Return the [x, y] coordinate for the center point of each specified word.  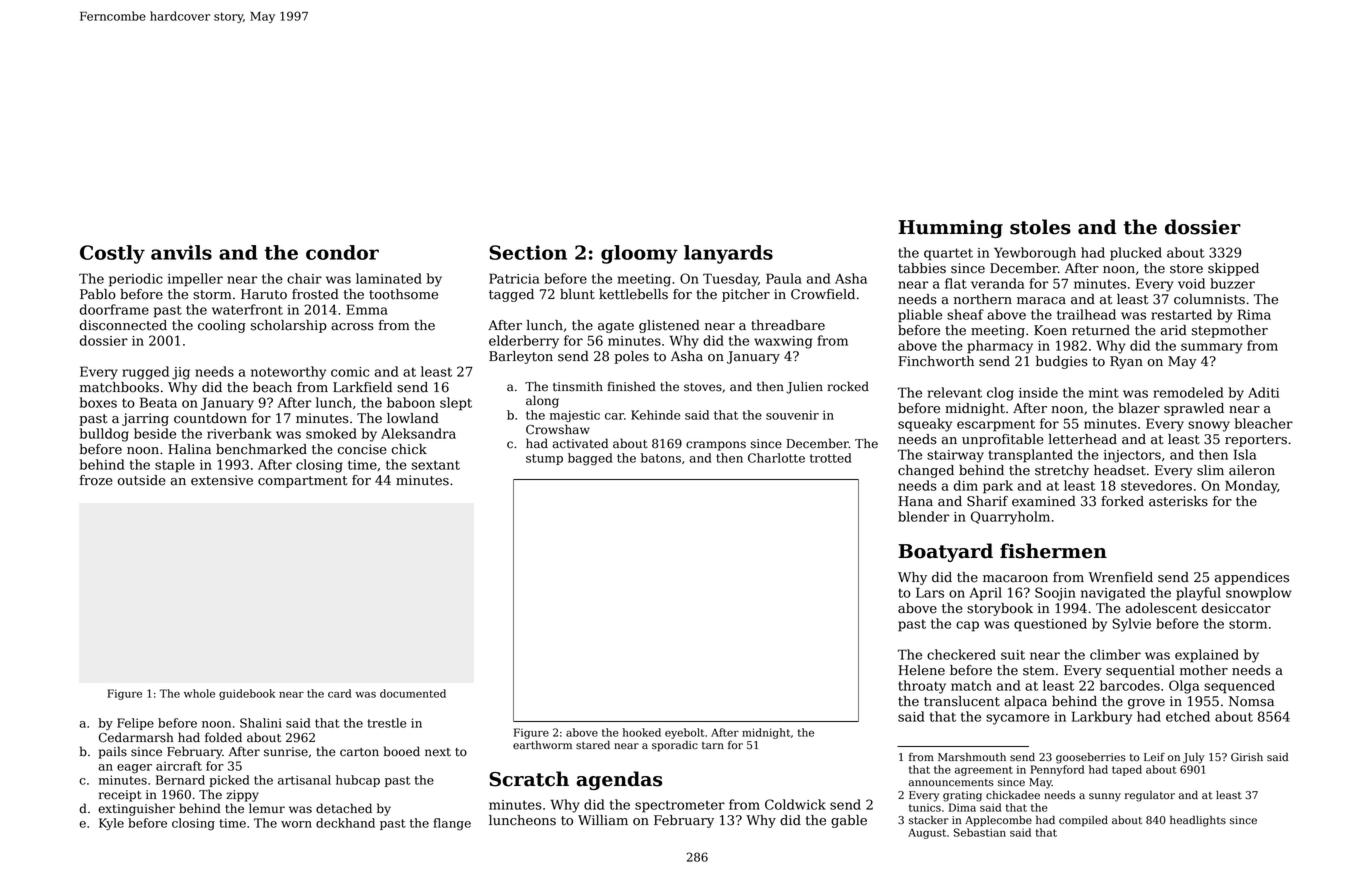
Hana [915, 501]
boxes [98, 402]
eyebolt [685, 733]
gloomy [639, 254]
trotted [831, 458]
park [998, 487]
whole [199, 693]
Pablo [98, 294]
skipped [1233, 269]
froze [96, 480]
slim [1210, 470]
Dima [962, 807]
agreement [984, 771]
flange [452, 824]
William [603, 820]
